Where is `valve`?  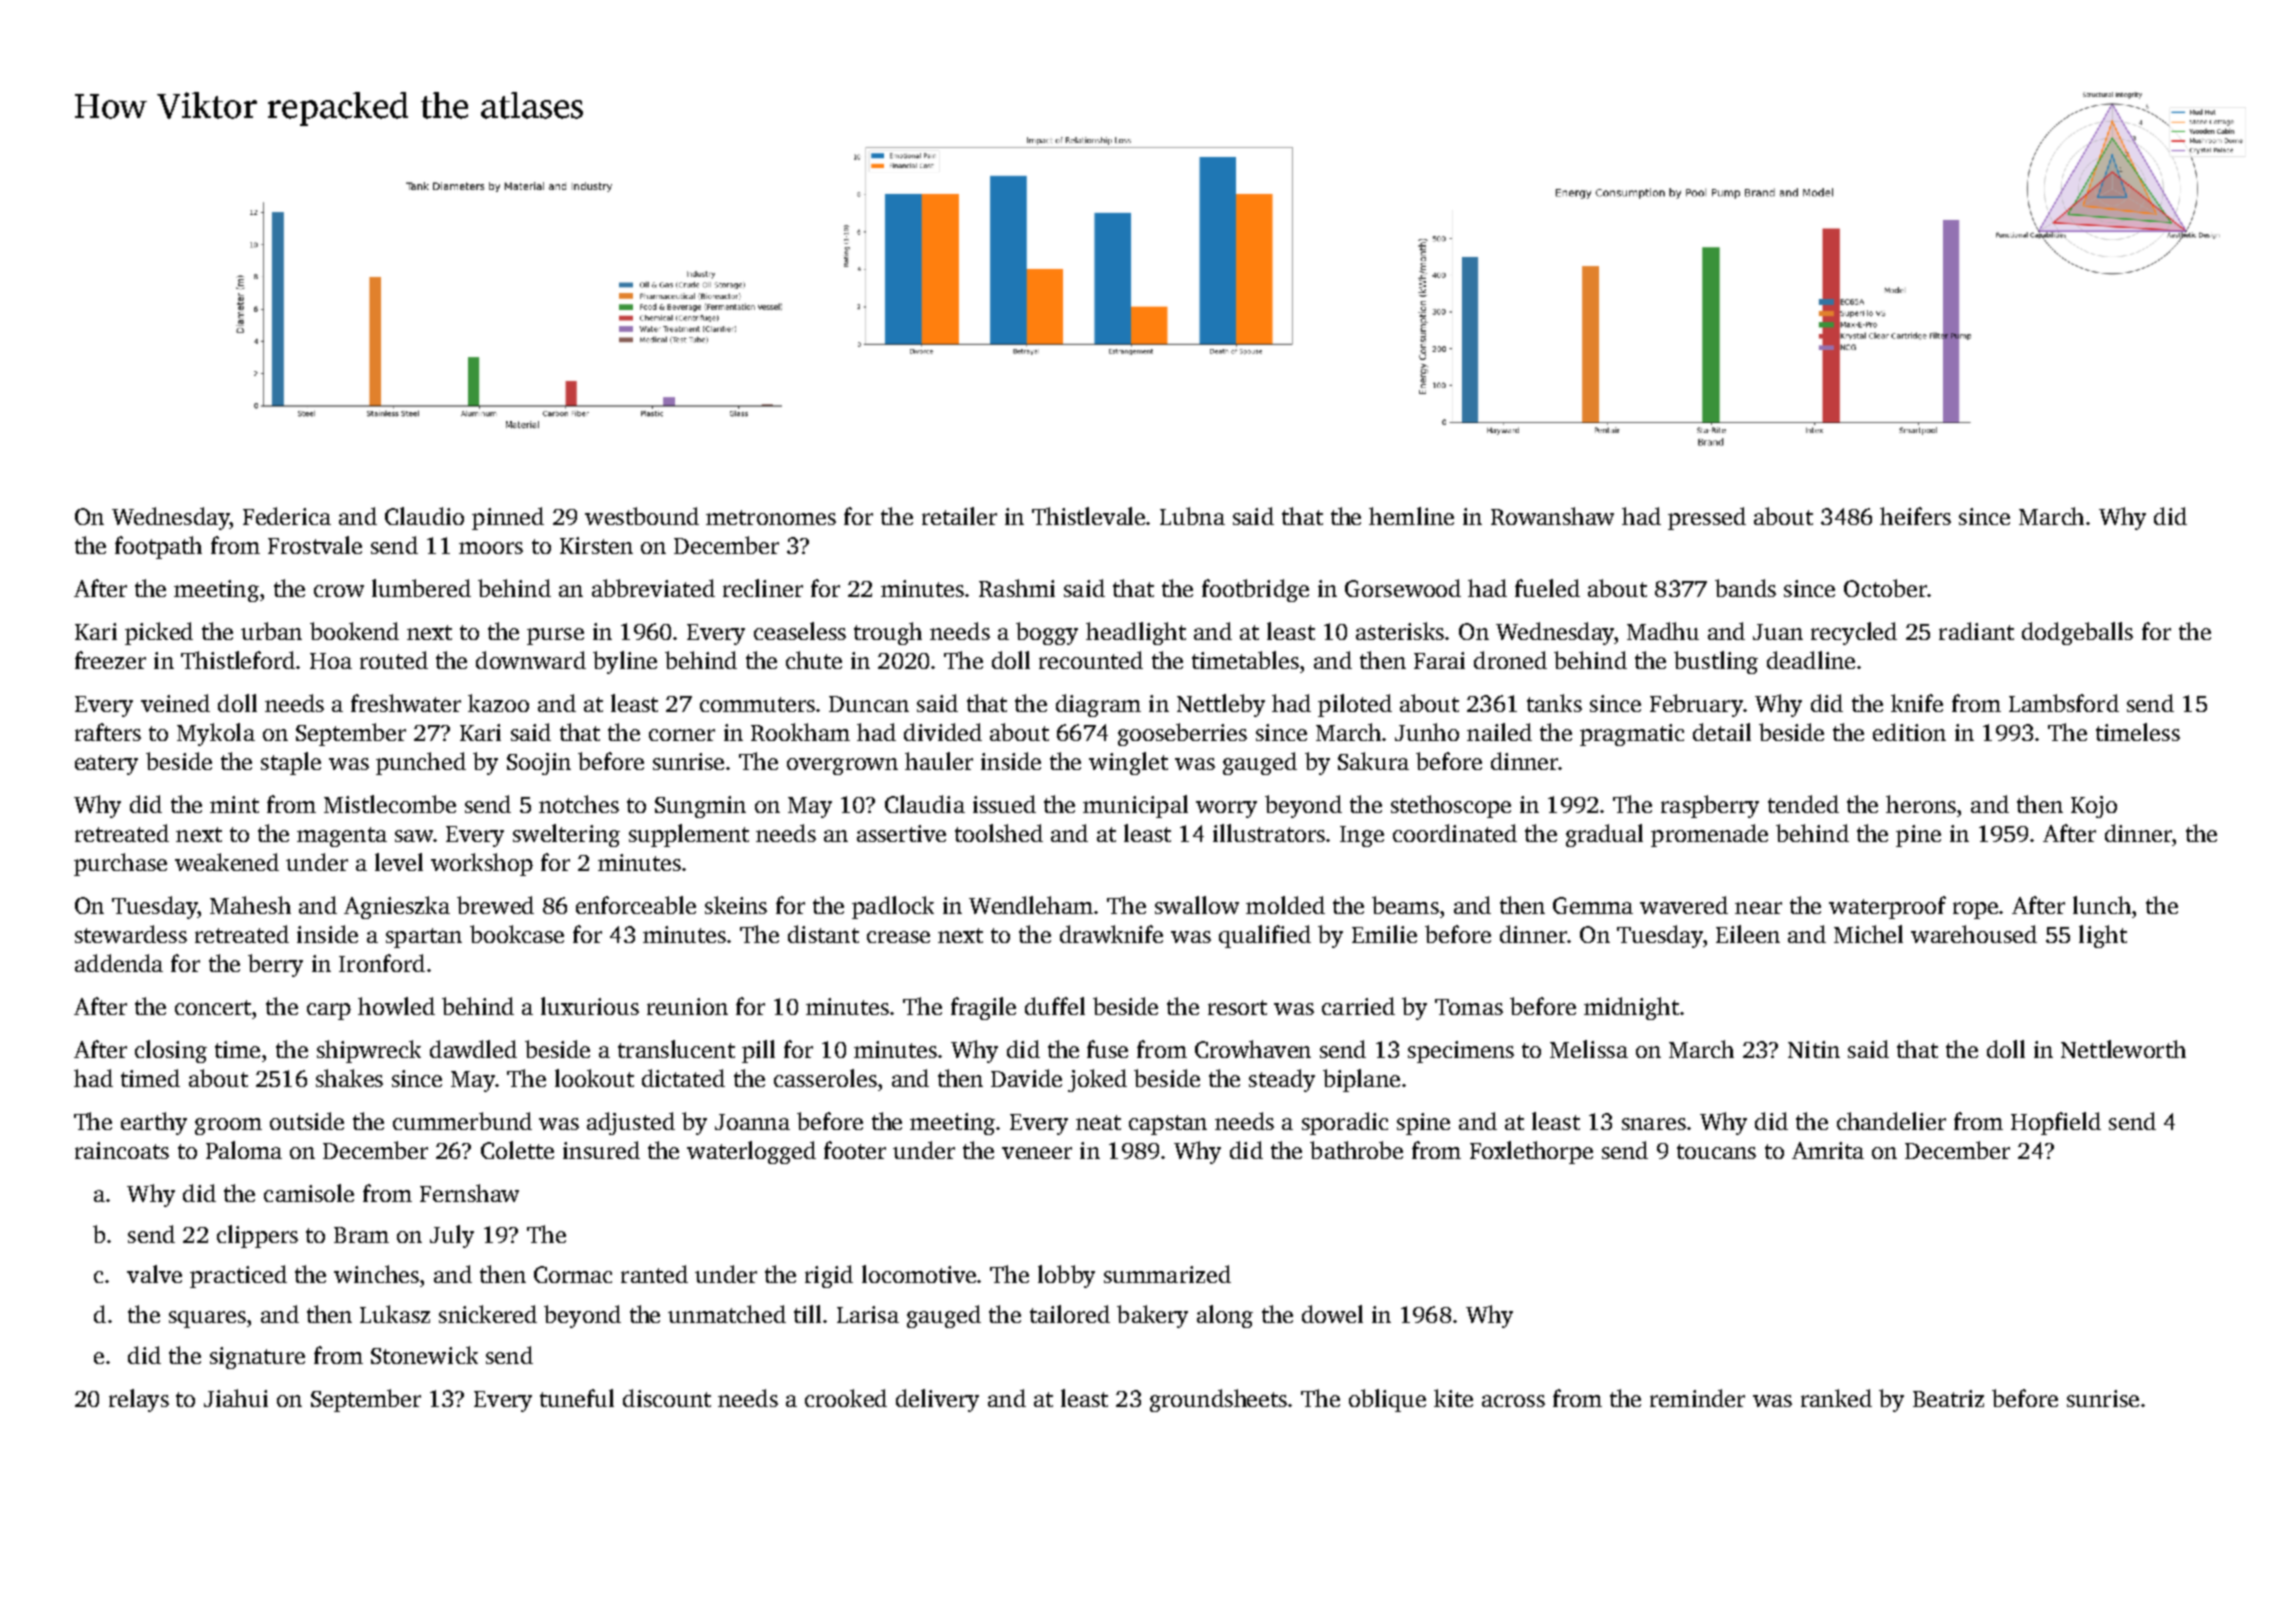
valve is located at coordinates (154, 1274).
